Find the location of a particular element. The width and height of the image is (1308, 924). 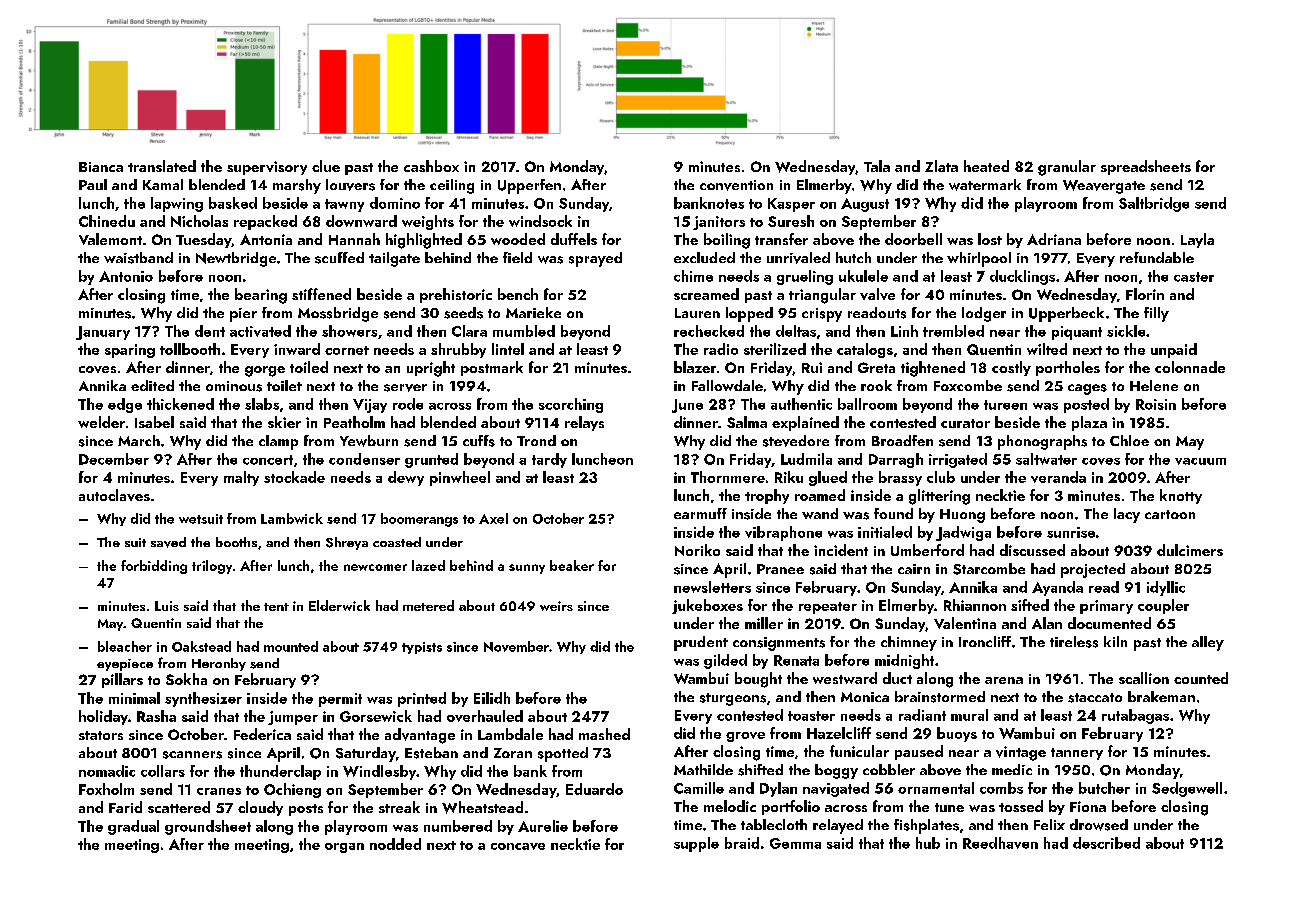

refundable is located at coordinates (1157, 257).
